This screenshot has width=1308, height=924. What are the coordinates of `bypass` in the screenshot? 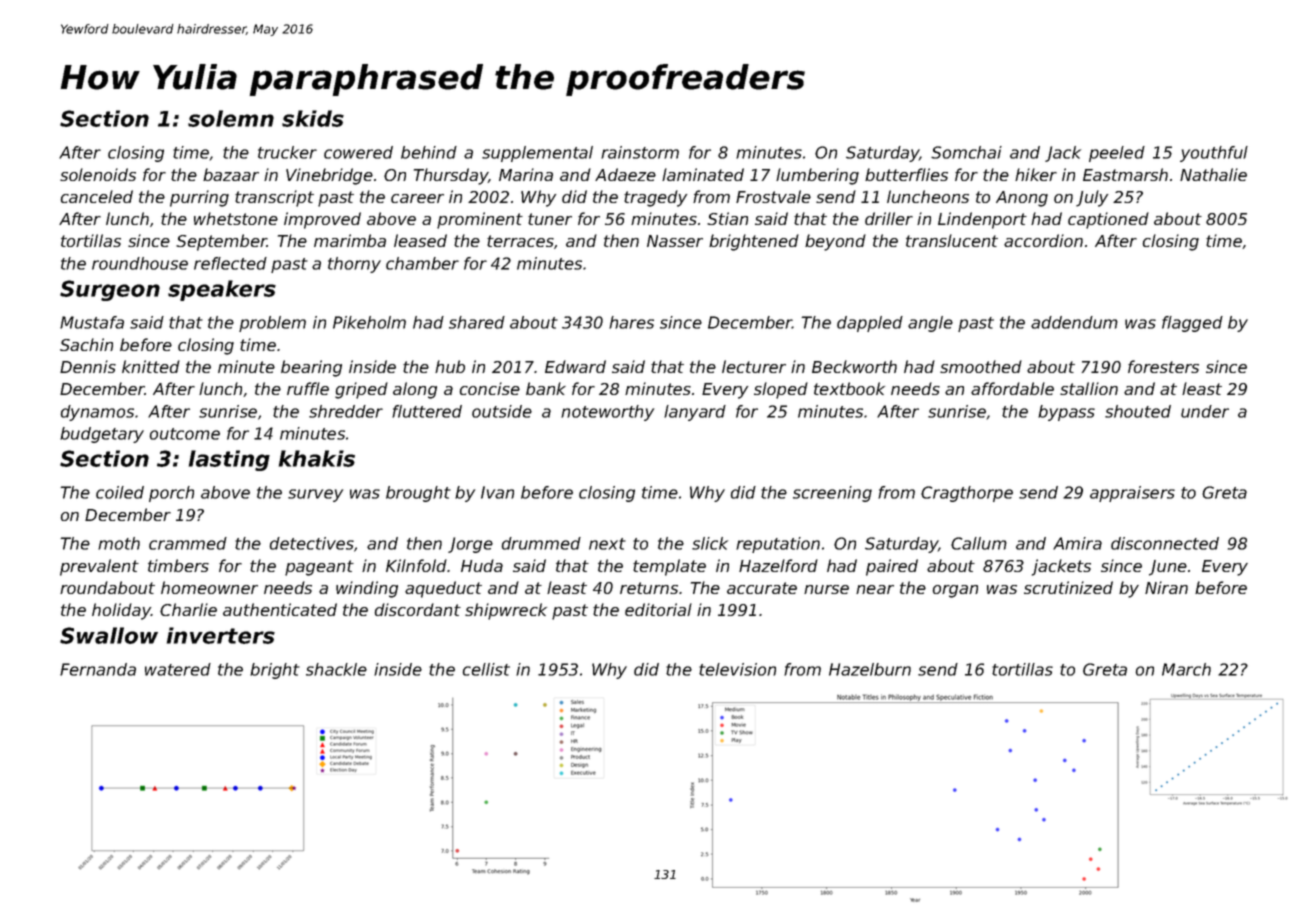 It's located at (1066, 413).
